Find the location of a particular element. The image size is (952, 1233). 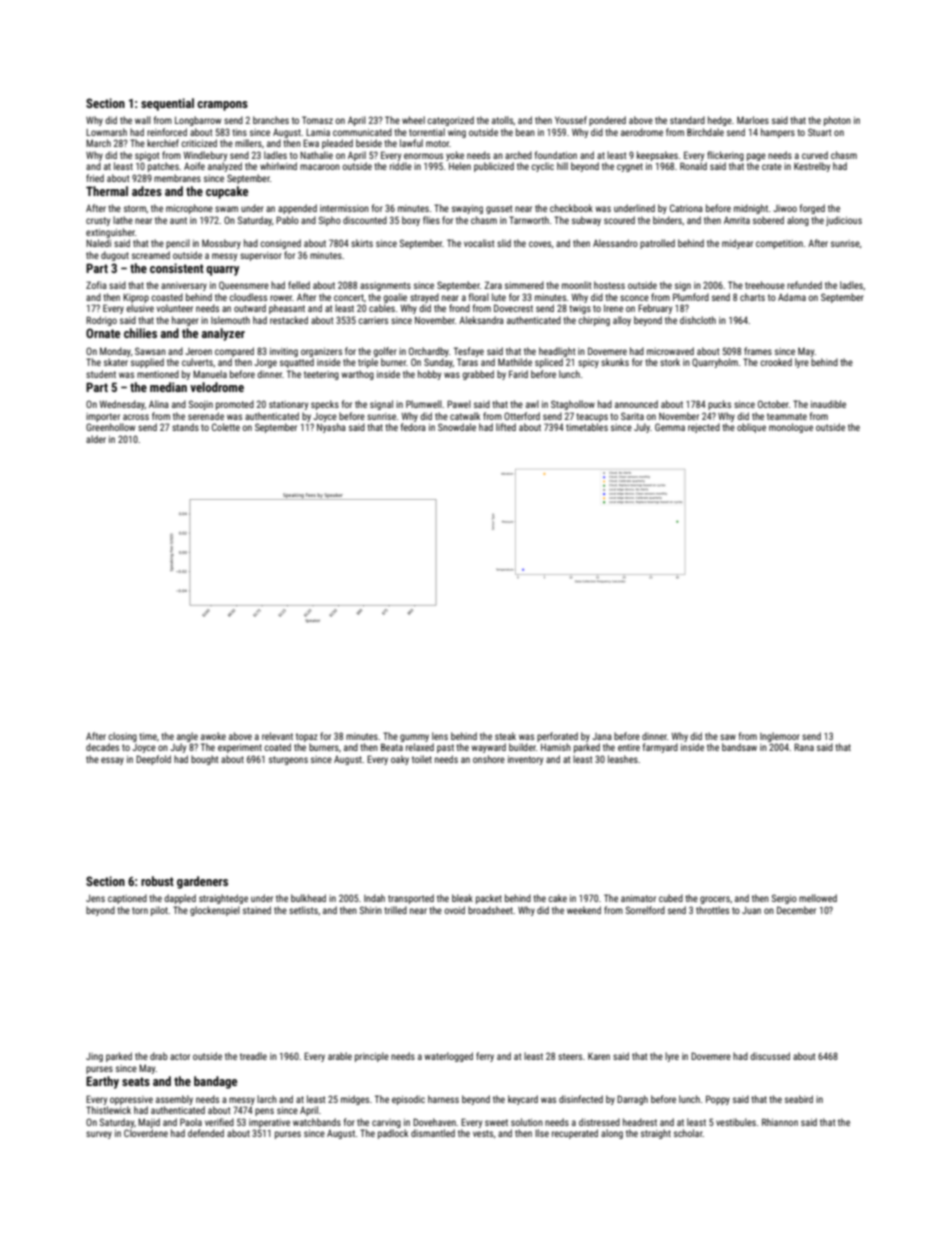

Youssef is located at coordinates (571, 120).
